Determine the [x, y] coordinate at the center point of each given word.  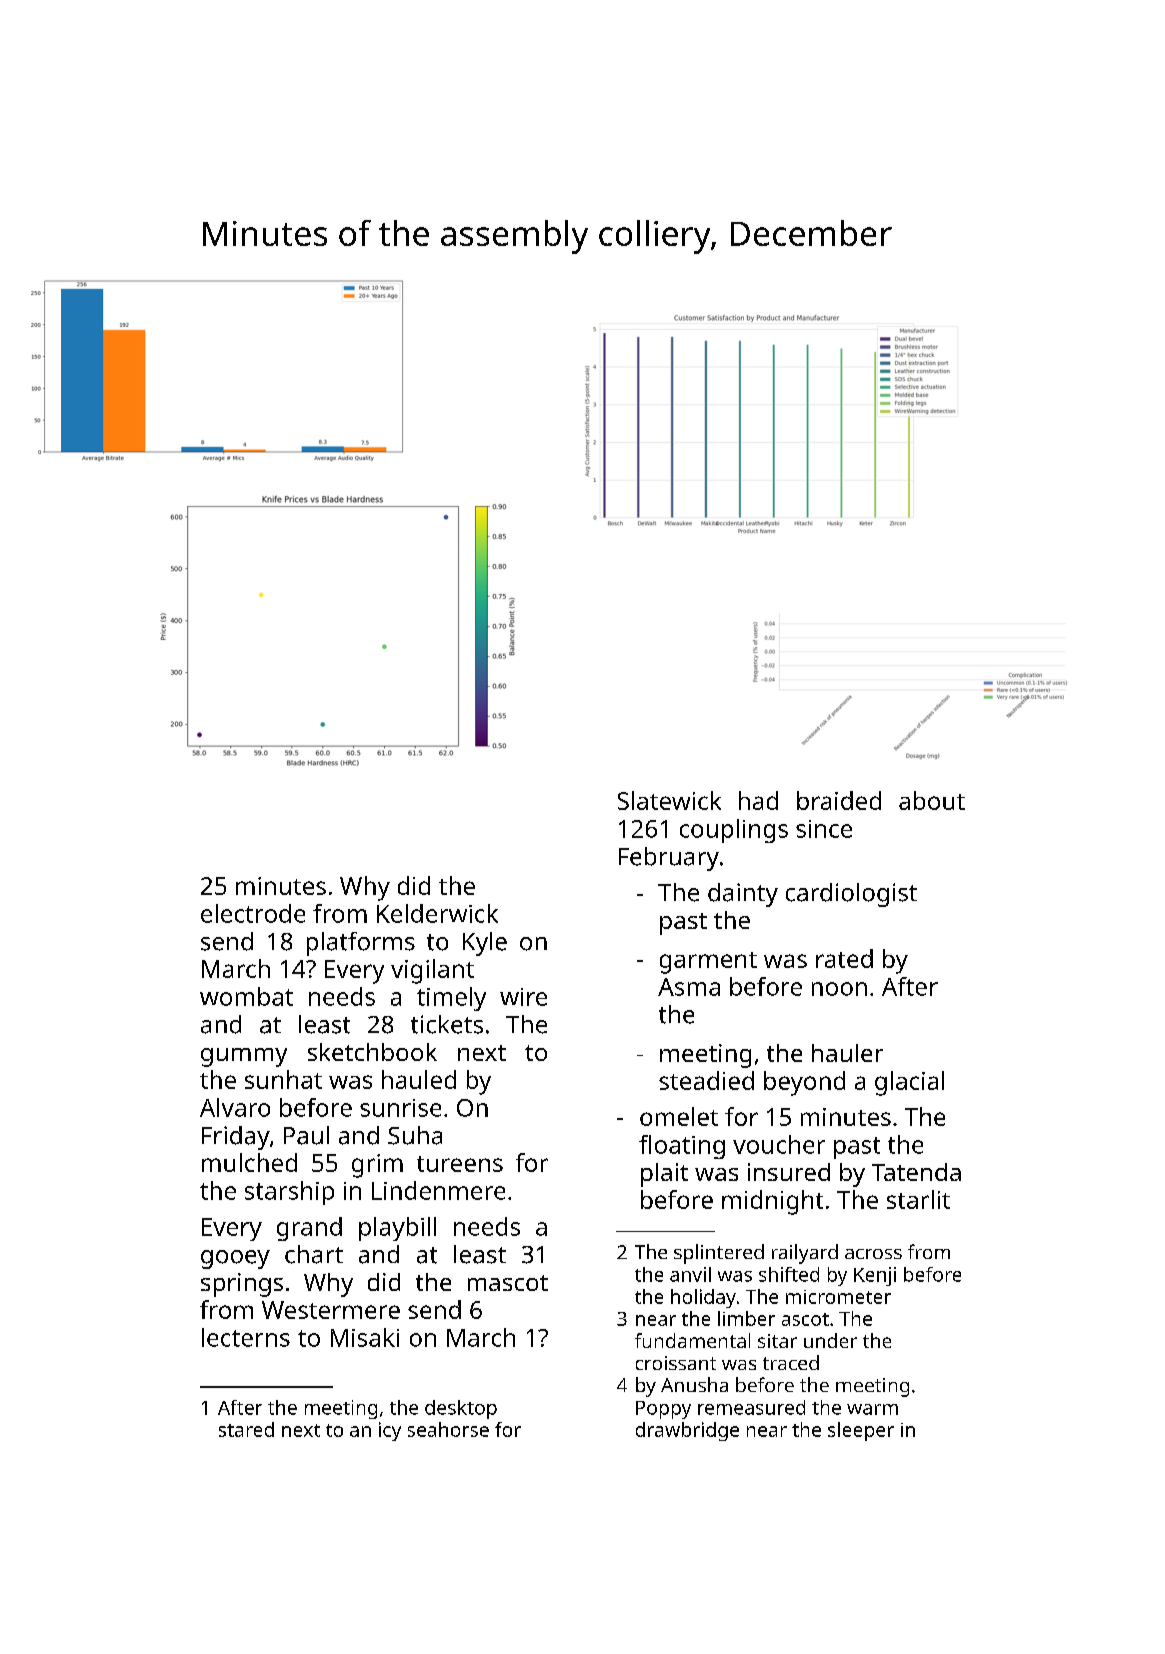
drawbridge [687, 1431]
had [758, 800]
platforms [361, 944]
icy [390, 1431]
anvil [690, 1274]
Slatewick [669, 800]
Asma [689, 987]
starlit [918, 1199]
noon [839, 989]
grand [309, 1229]
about [932, 800]
